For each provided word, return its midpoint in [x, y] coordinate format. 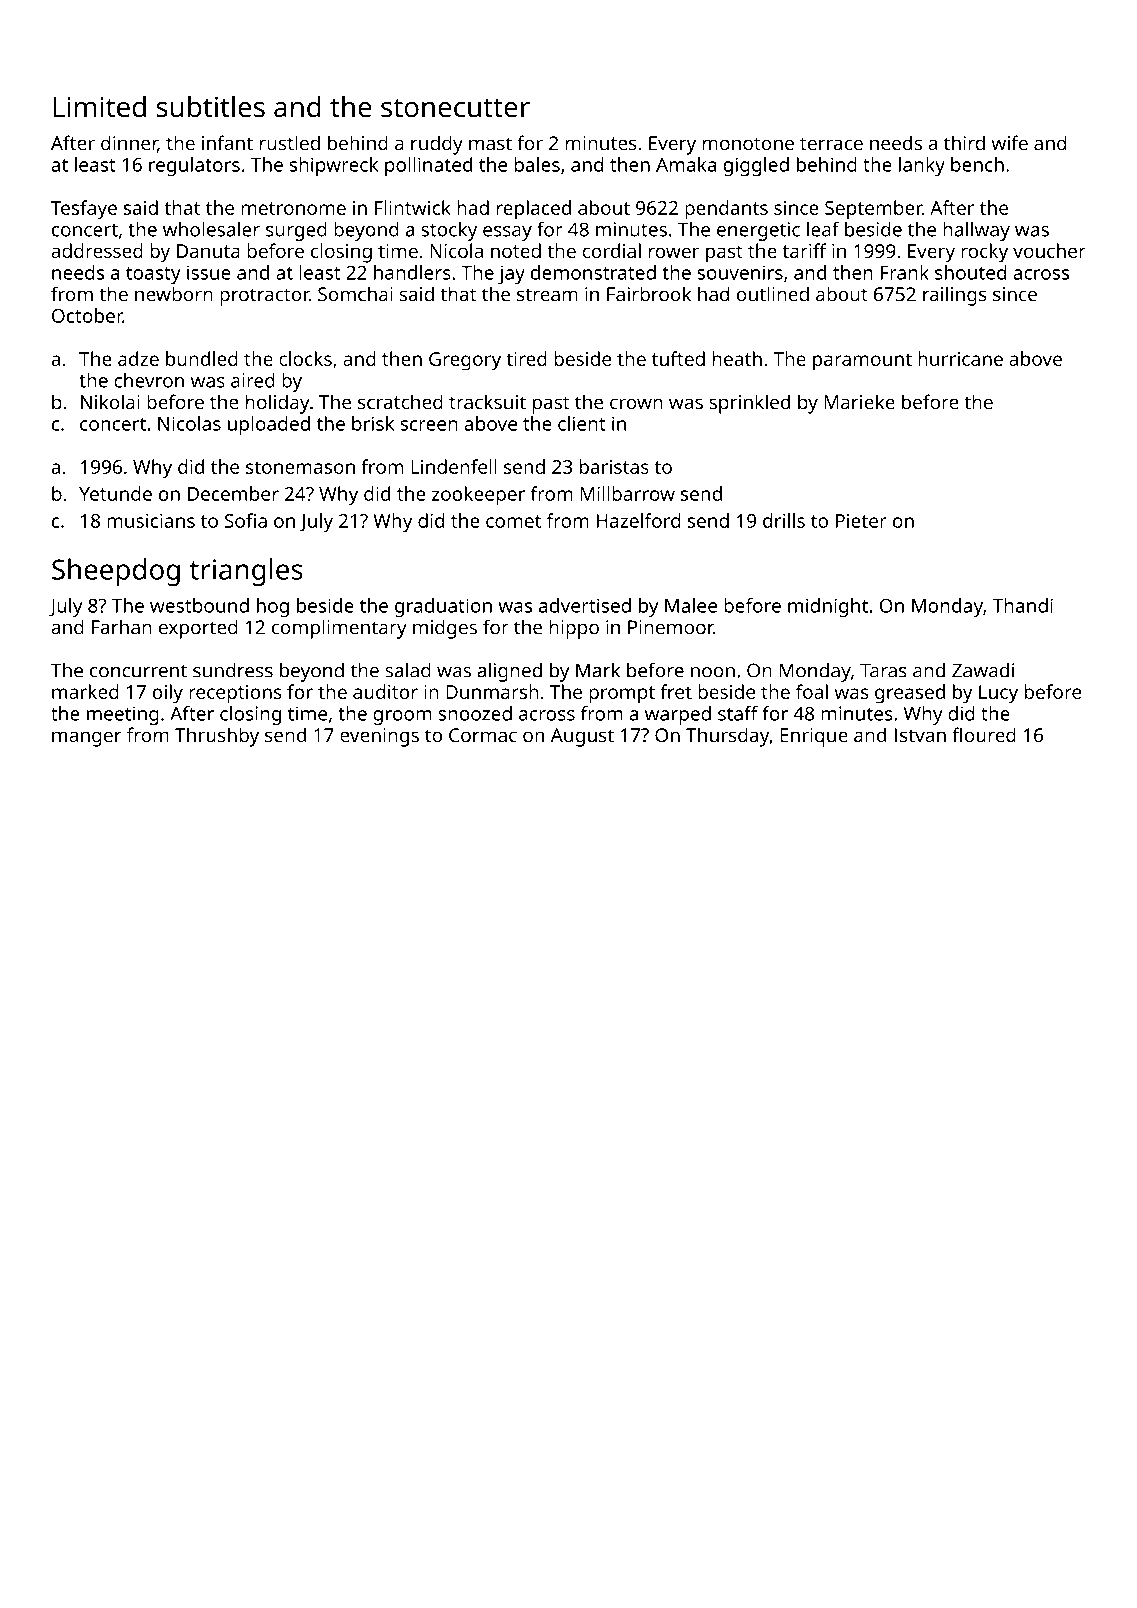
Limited [99, 107]
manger [86, 739]
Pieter [861, 521]
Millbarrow [627, 493]
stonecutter [455, 108]
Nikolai [110, 401]
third [964, 142]
